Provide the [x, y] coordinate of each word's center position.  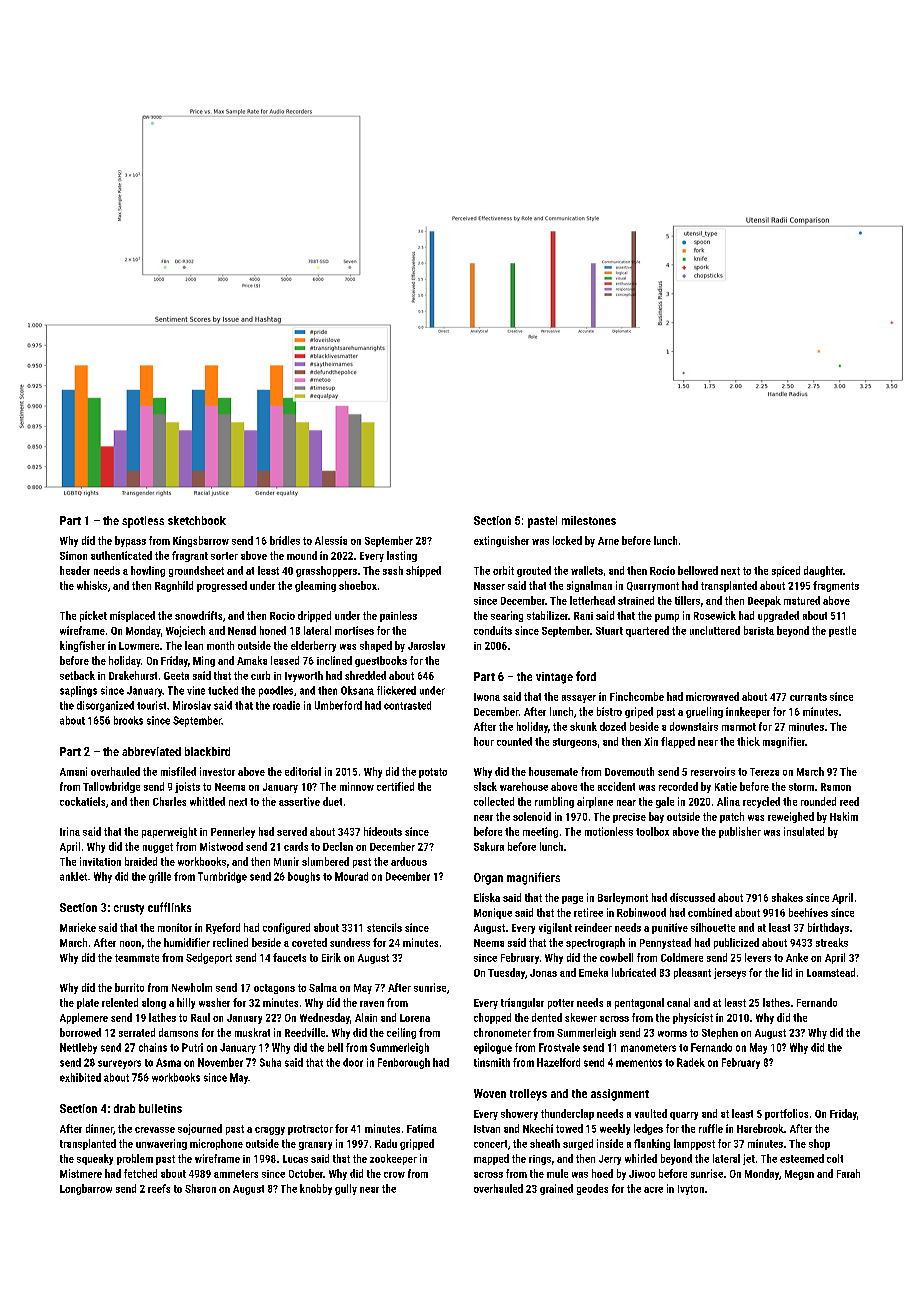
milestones [589, 520]
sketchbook [197, 520]
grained [556, 1189]
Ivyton [691, 1190]
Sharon [200, 1188]
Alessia [331, 540]
